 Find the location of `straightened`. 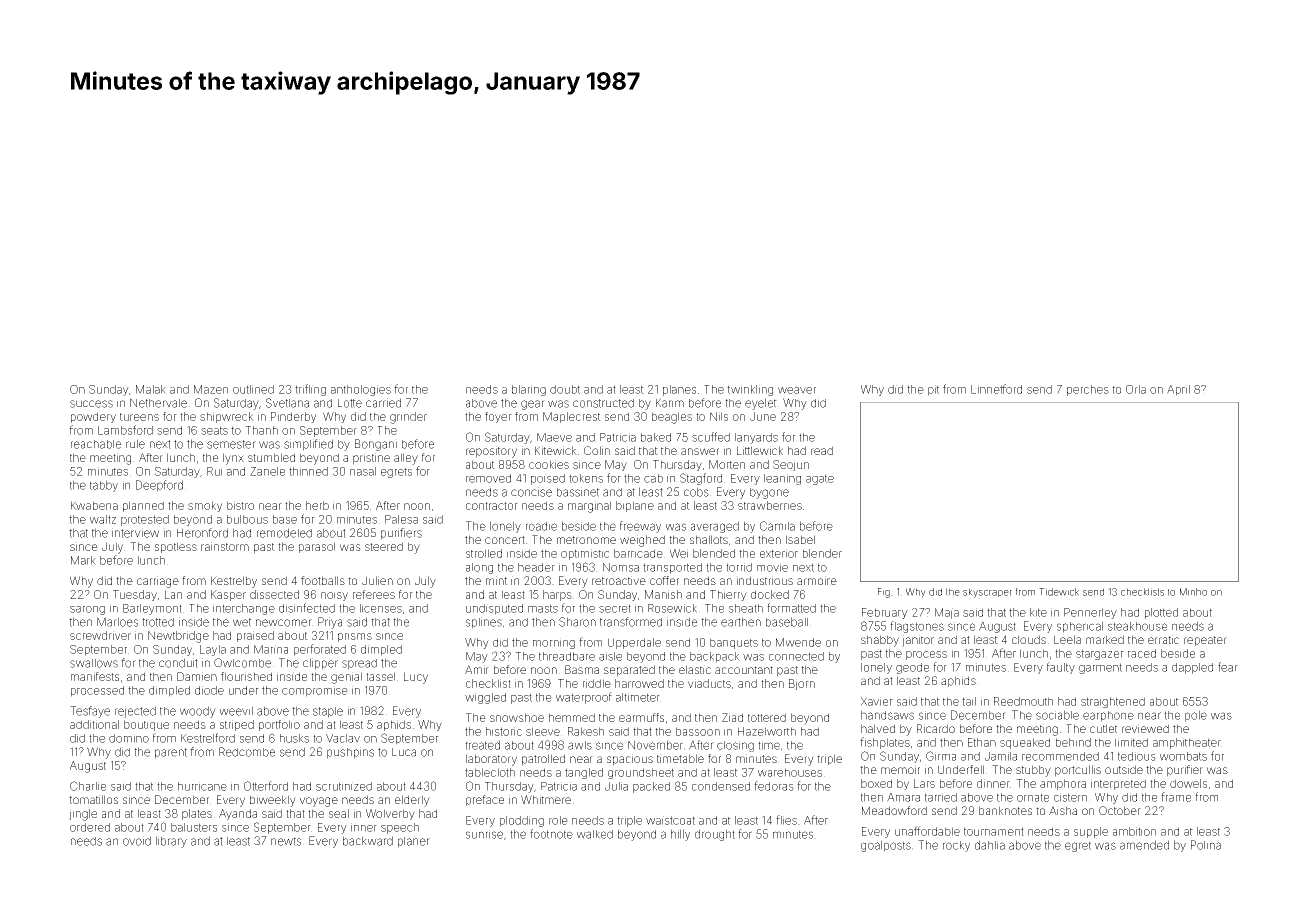

straightened is located at coordinates (1113, 702).
